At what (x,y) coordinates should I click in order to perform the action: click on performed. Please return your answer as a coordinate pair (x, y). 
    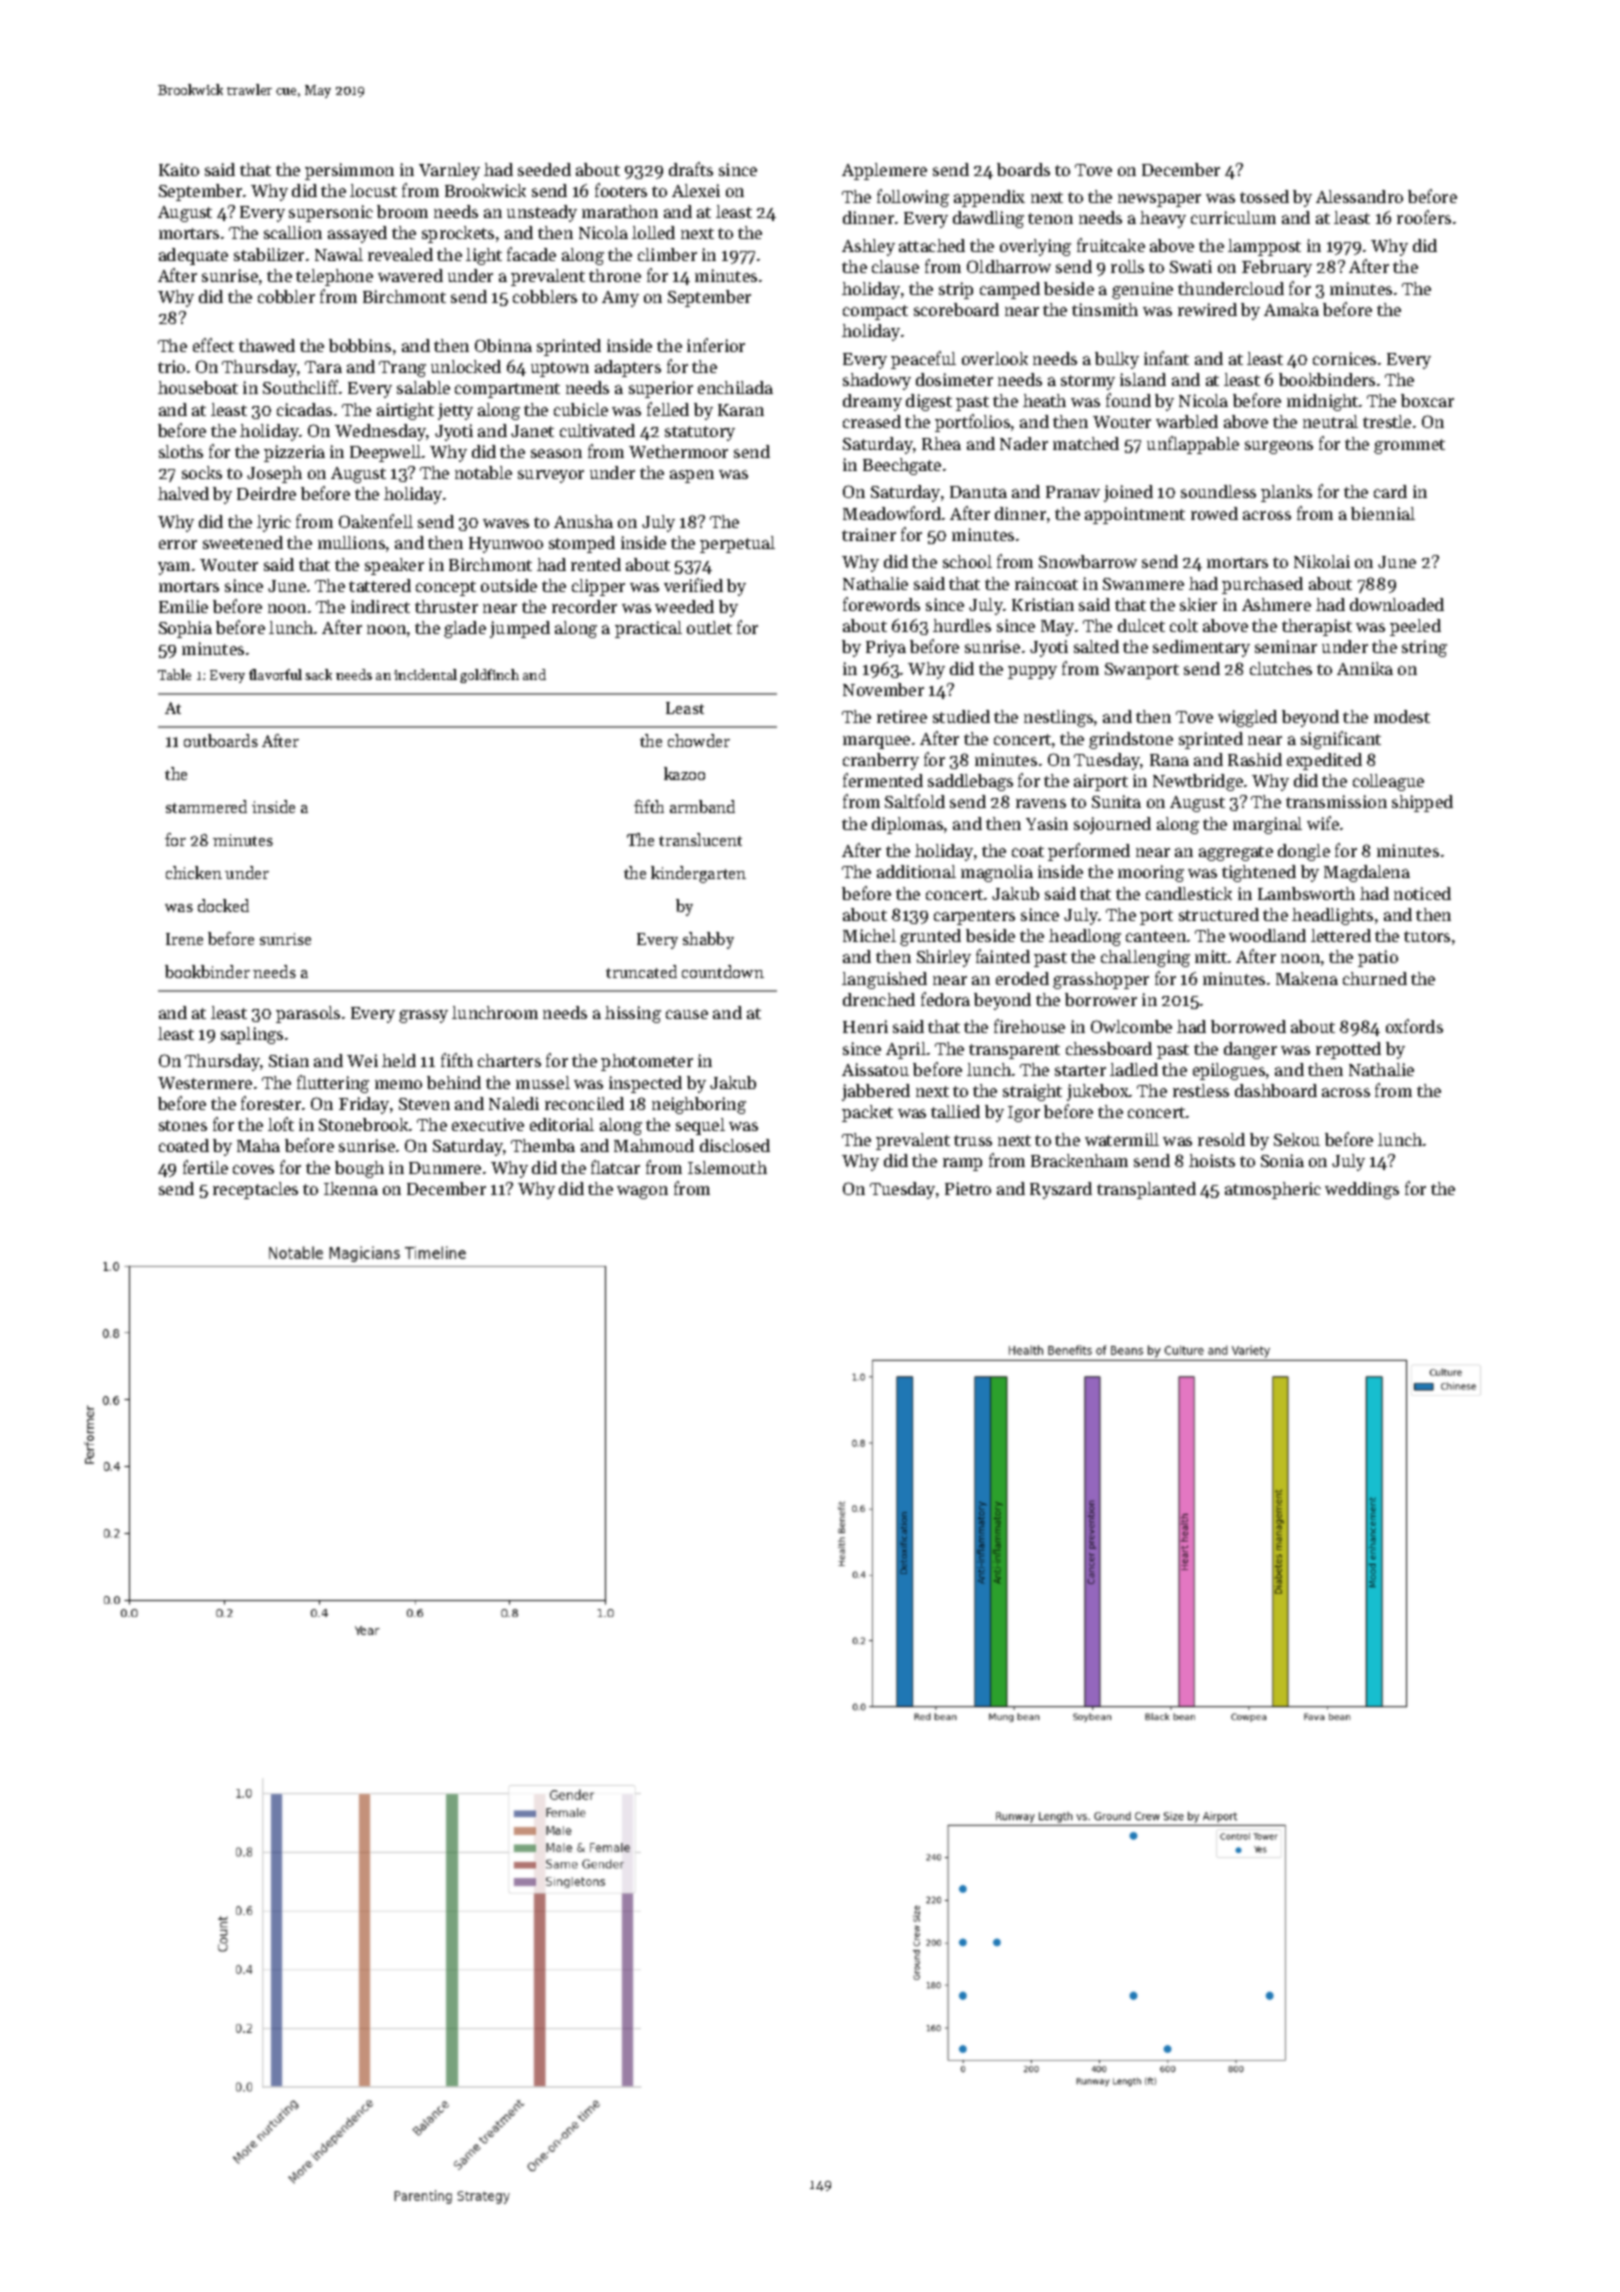
    Looking at the image, I should click on (1089, 852).
